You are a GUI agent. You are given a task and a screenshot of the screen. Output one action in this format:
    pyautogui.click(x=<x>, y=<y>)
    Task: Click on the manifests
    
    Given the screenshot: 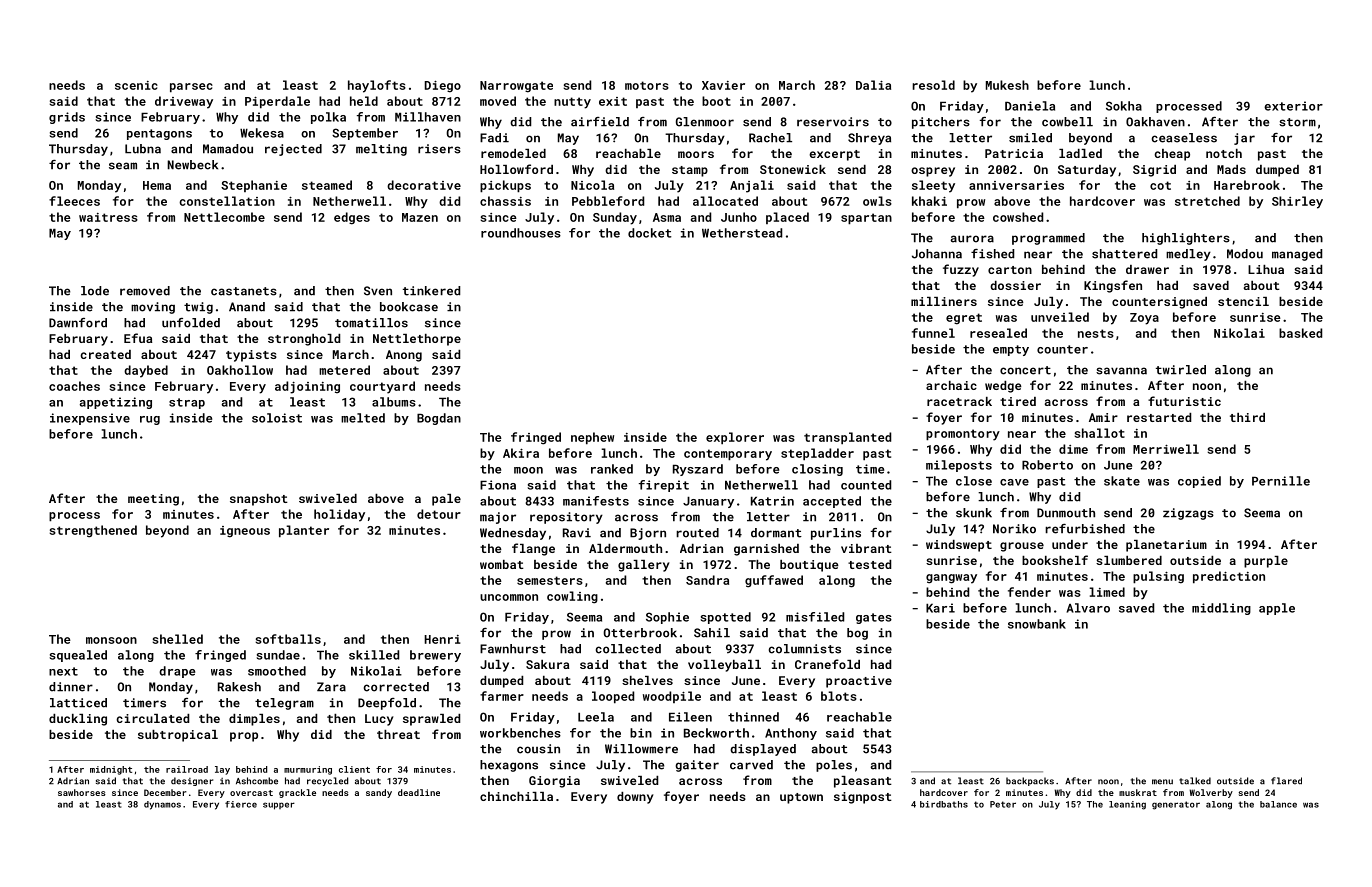 What is the action you would take?
    pyautogui.click(x=596, y=501)
